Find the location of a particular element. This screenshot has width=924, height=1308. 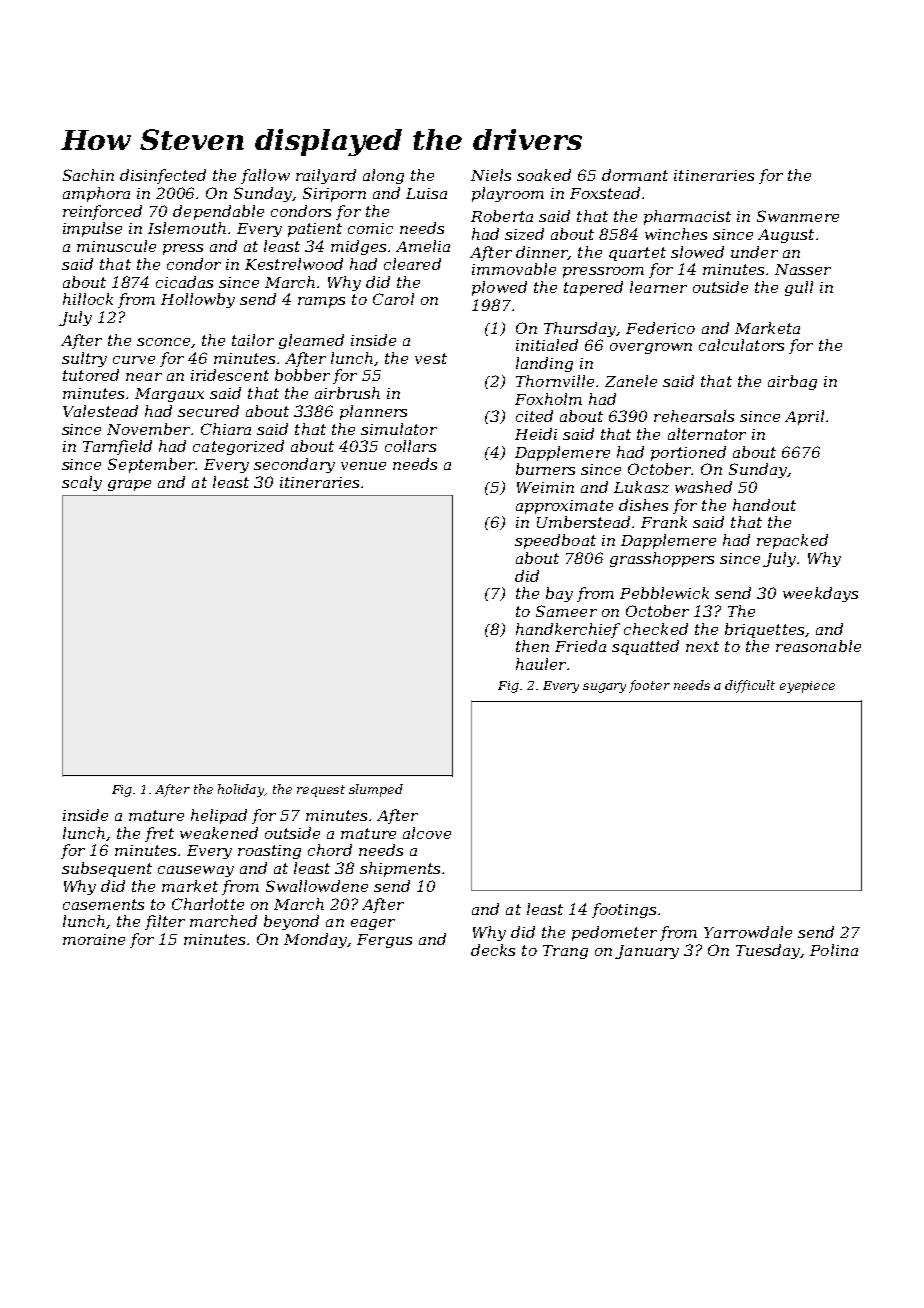

filter is located at coordinates (165, 922).
